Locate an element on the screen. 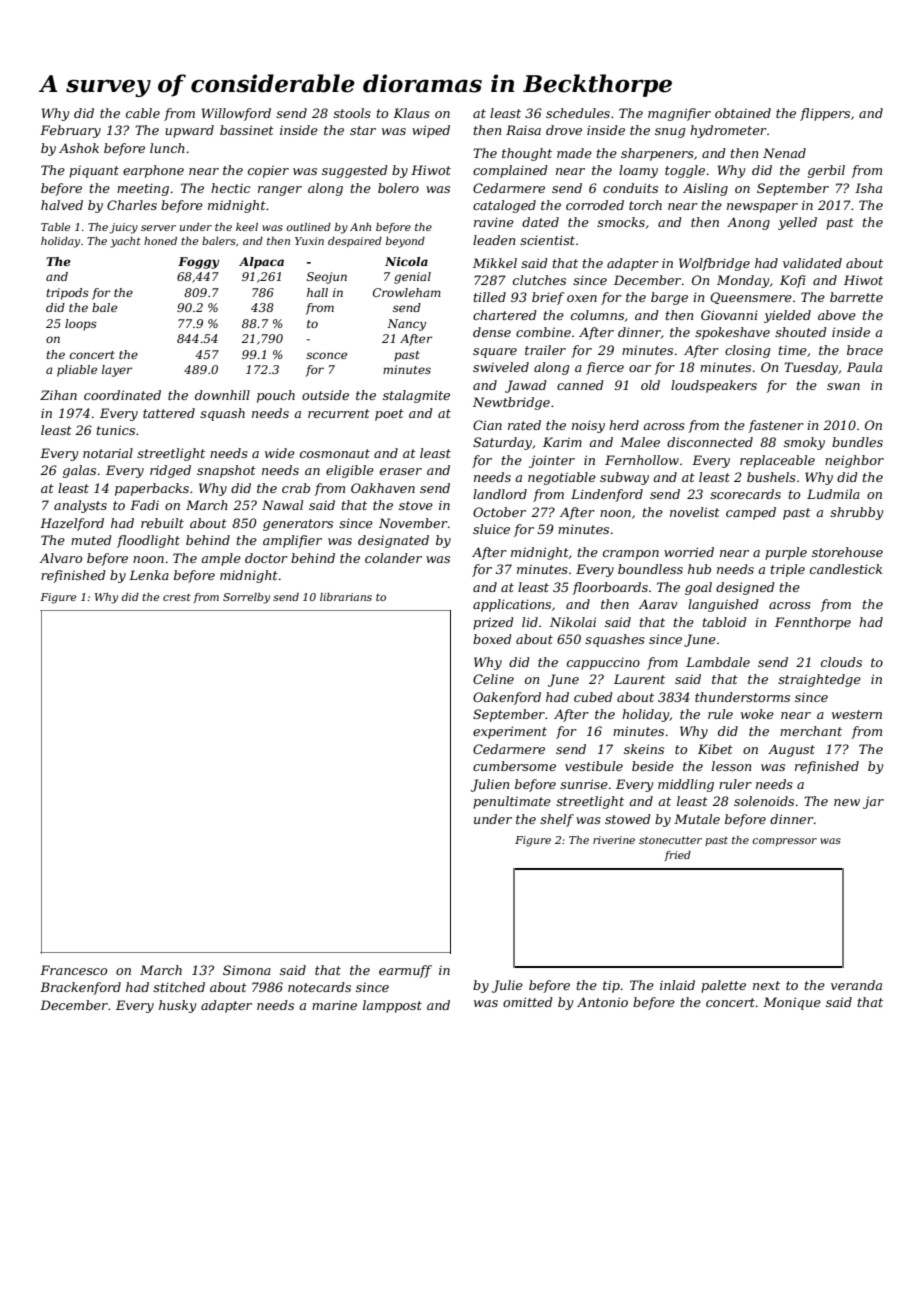 Image resolution: width=924 pixels, height=1308 pixels. lamppost is located at coordinates (392, 1006).
